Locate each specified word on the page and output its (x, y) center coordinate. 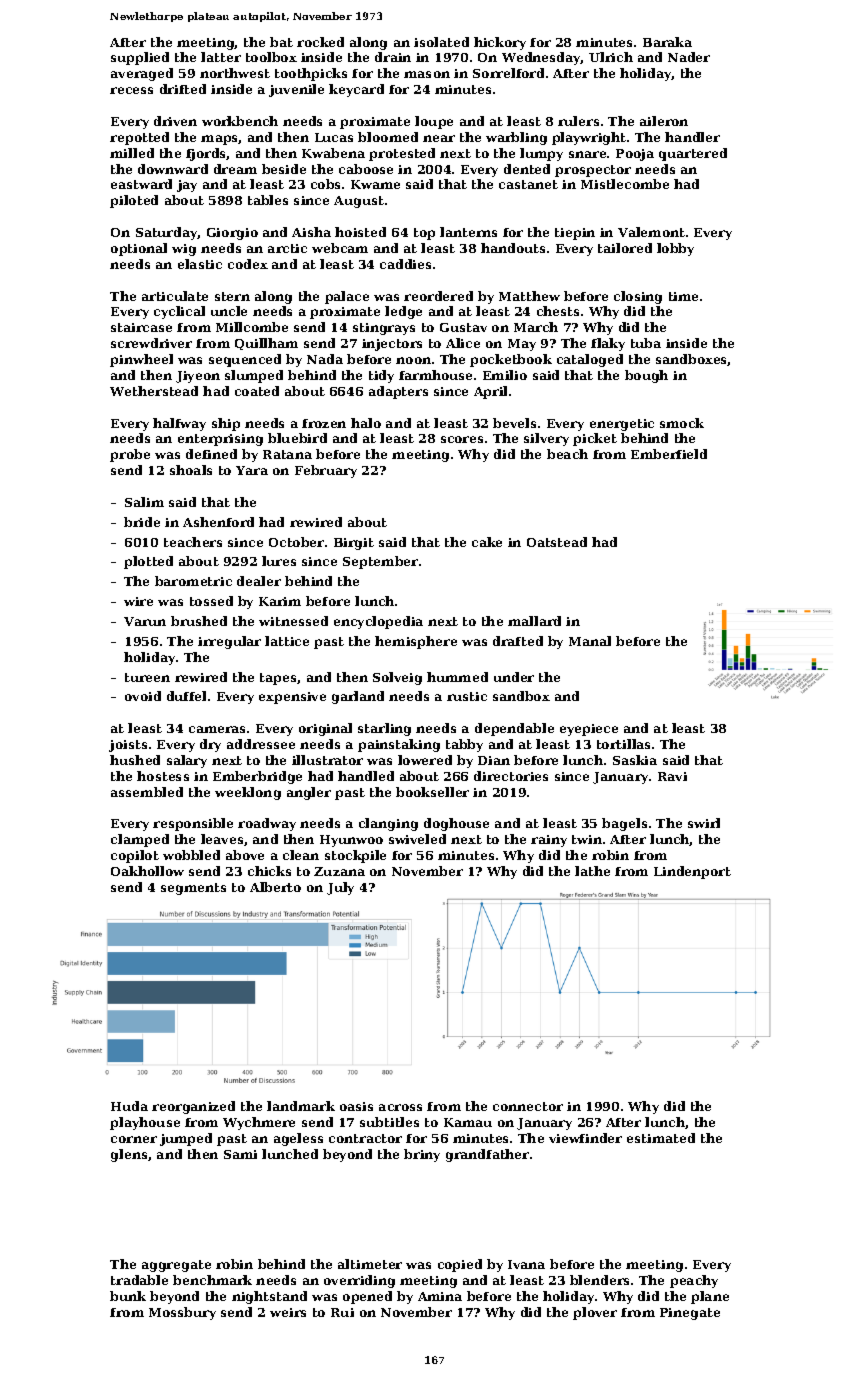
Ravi (672, 776)
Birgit (354, 544)
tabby (464, 745)
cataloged (590, 360)
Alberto (275, 887)
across (400, 1107)
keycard (356, 90)
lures (279, 561)
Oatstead (557, 542)
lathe (592, 871)
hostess (163, 776)
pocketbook (511, 360)
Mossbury (182, 1313)
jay (187, 186)
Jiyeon (198, 377)
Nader (689, 57)
